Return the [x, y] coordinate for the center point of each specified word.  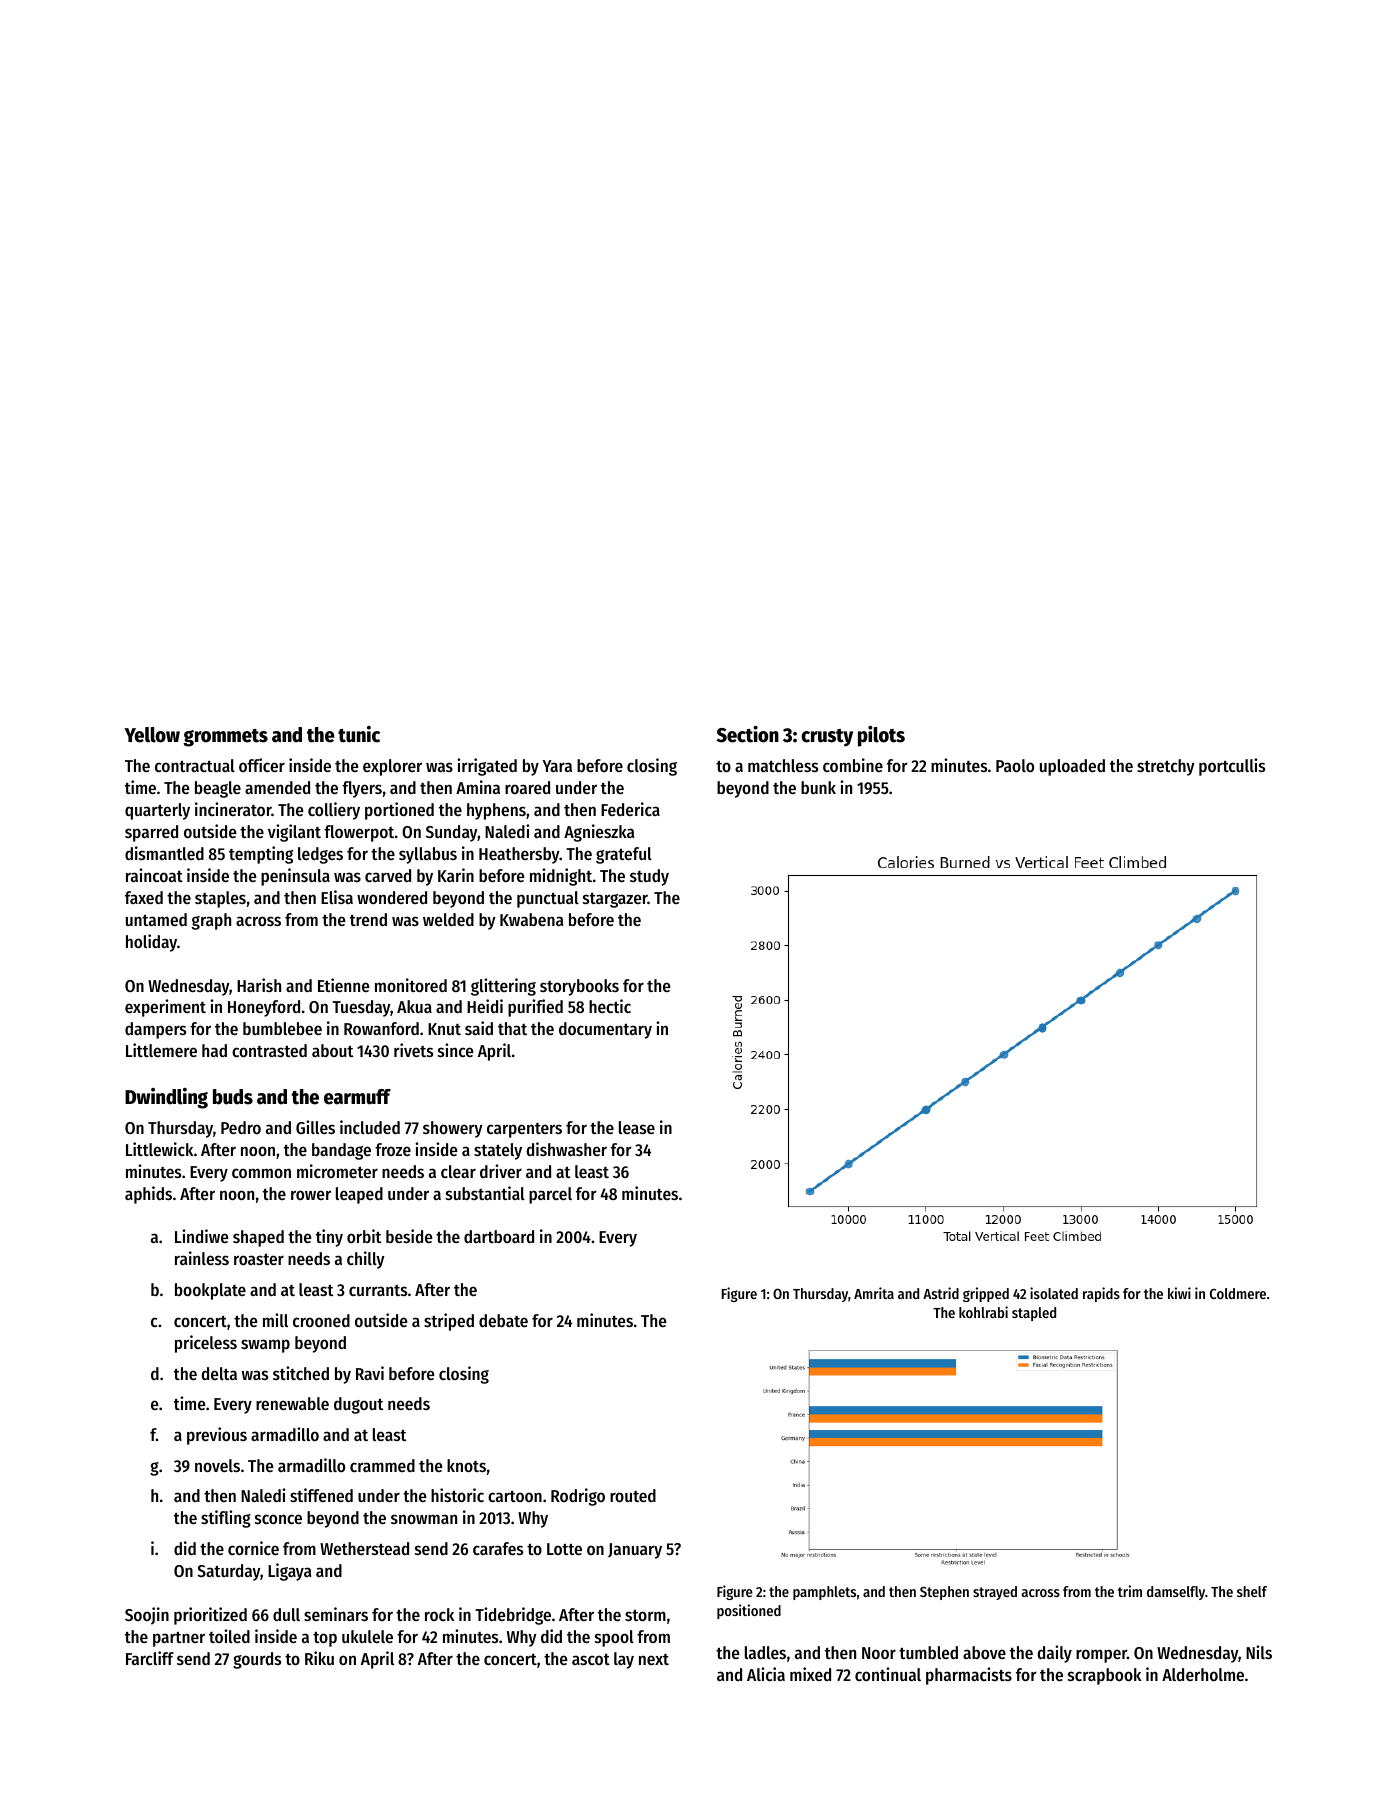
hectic [610, 1006]
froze [393, 1149]
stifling [226, 1519]
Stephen [944, 1593]
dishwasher [566, 1149]
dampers [155, 1030]
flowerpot [359, 833]
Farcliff [150, 1658]
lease [637, 1127]
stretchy [1166, 767]
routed [633, 1495]
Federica [630, 809]
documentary [605, 1030]
